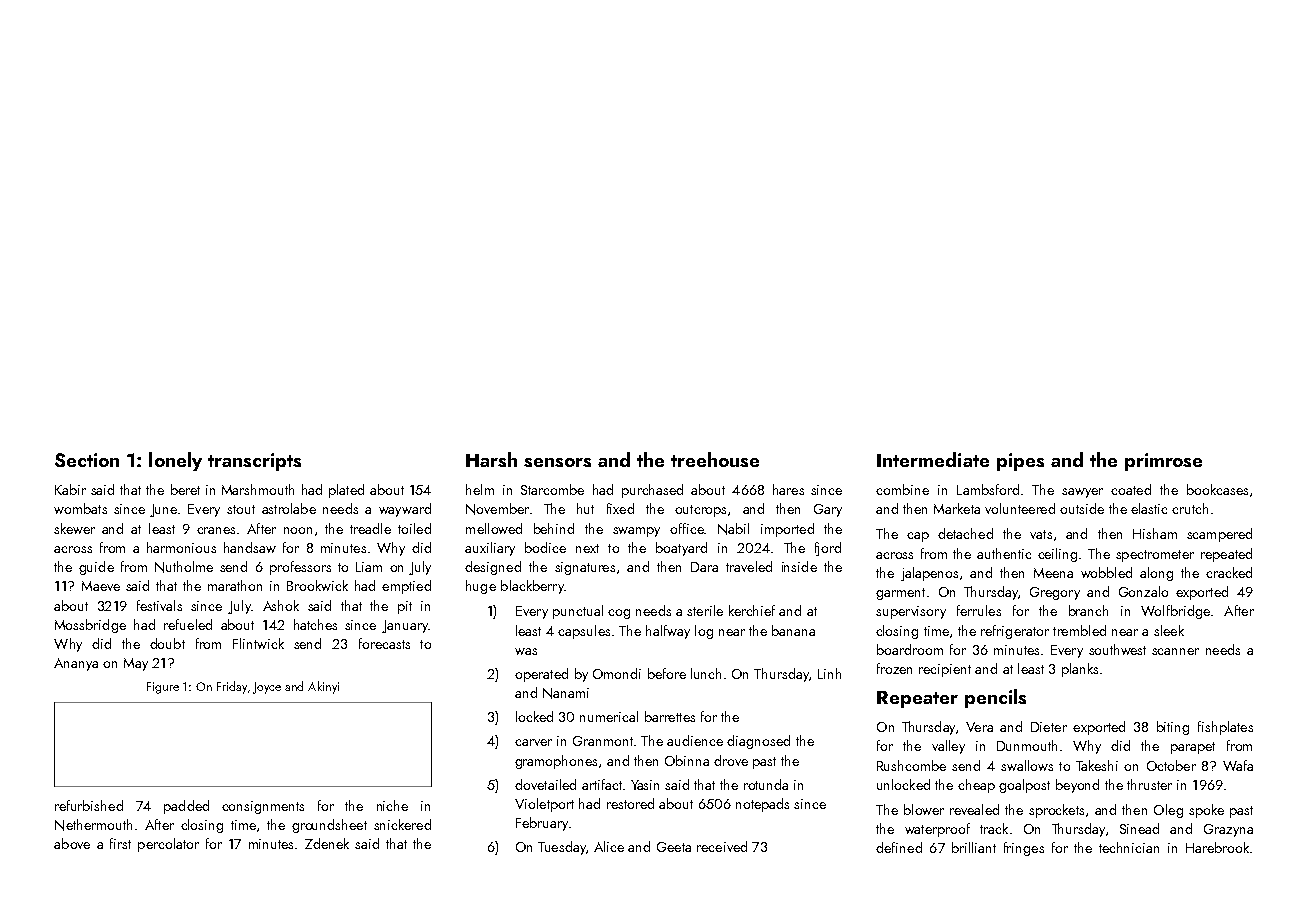  What do you see at coordinates (497, 509) in the page?
I see `November` at bounding box center [497, 509].
